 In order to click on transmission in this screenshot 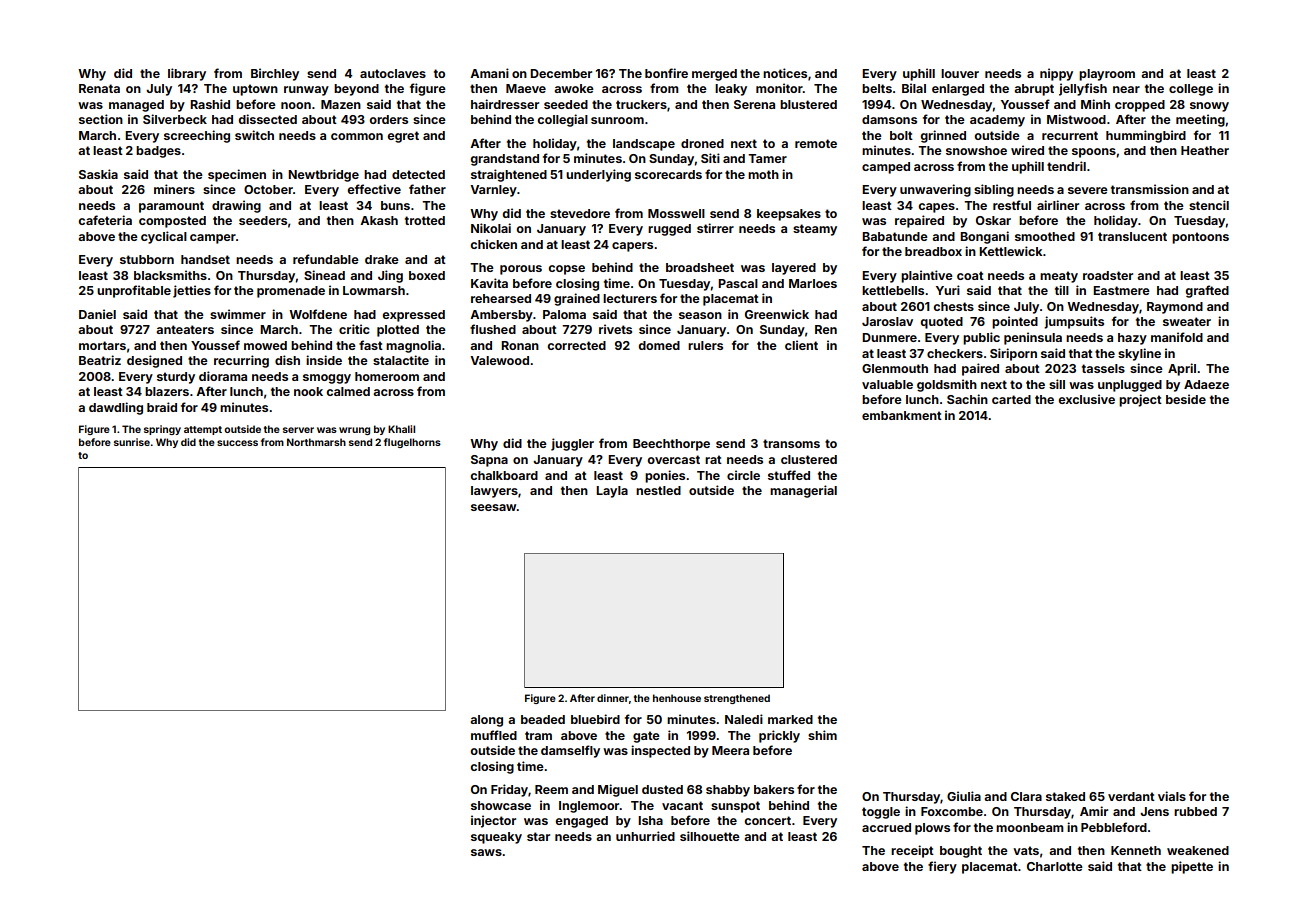, I will do `click(1150, 189)`.
